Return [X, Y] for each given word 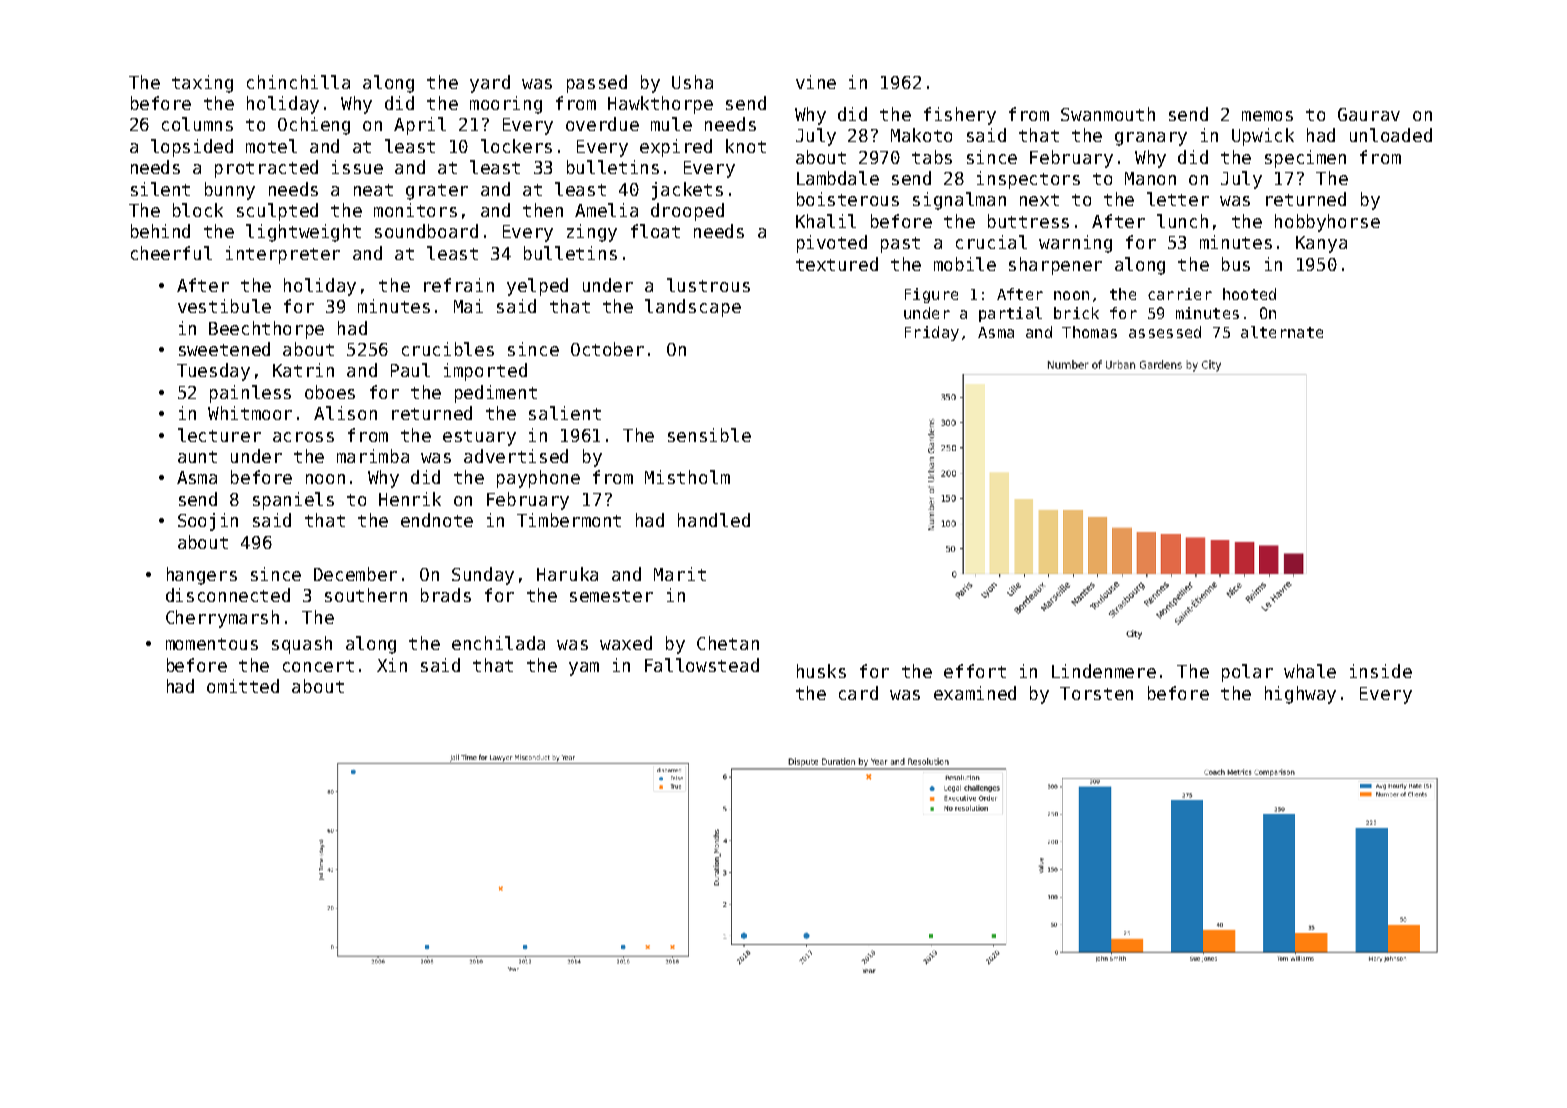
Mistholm [687, 477]
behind [160, 231]
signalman [959, 201]
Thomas [1089, 332]
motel [271, 146]
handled [714, 520]
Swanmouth [1108, 114]
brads [446, 595]
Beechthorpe [266, 330]
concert [318, 666]
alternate [1282, 332]
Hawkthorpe [660, 105]
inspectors [1028, 180]
